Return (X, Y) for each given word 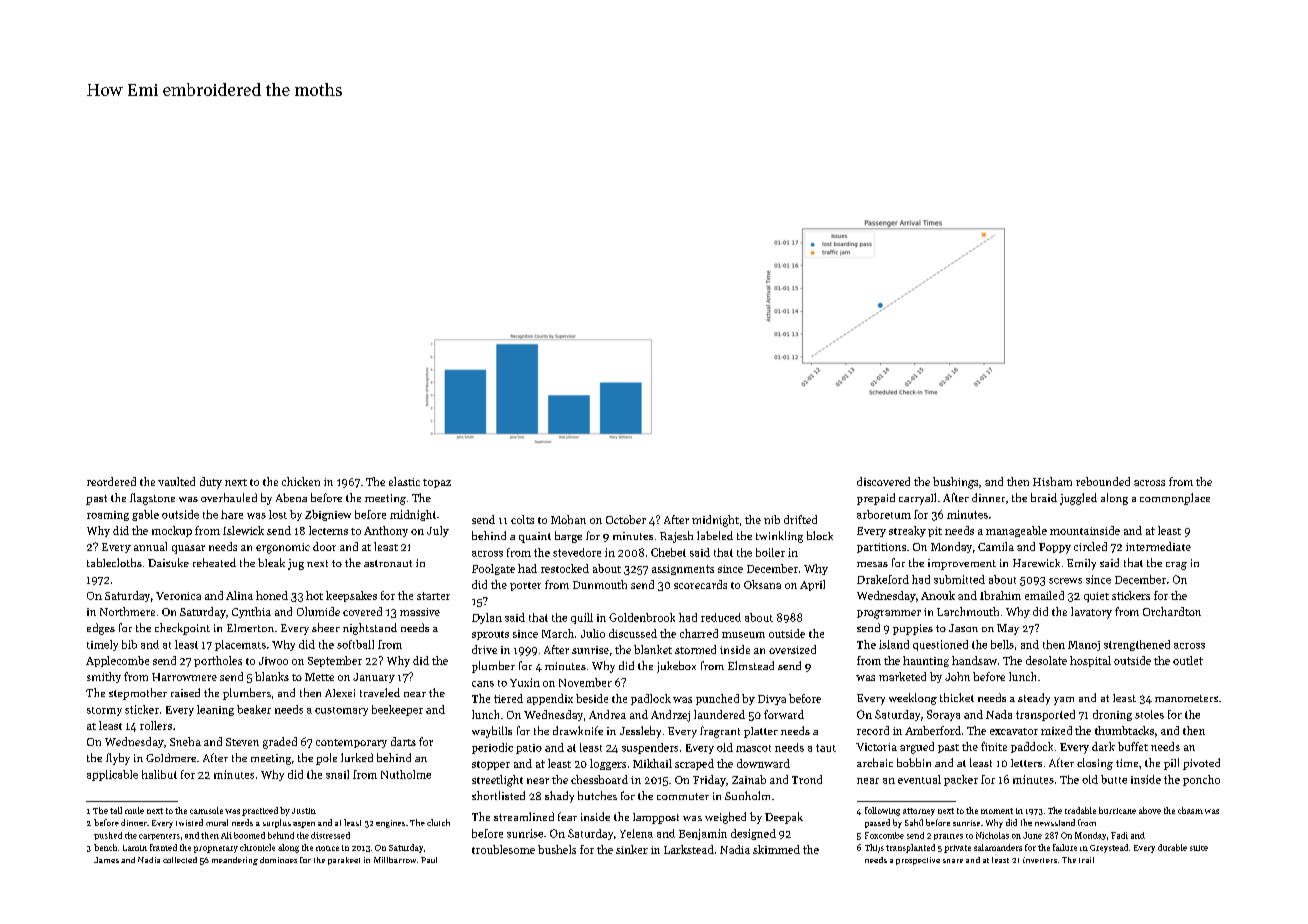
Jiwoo (273, 661)
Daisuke (168, 562)
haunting (926, 661)
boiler (770, 552)
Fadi (1119, 835)
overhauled (229, 497)
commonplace (1175, 499)
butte (1114, 779)
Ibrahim (1000, 595)
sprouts (490, 635)
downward (763, 763)
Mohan (568, 519)
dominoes (278, 860)
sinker (632, 849)
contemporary (351, 743)
